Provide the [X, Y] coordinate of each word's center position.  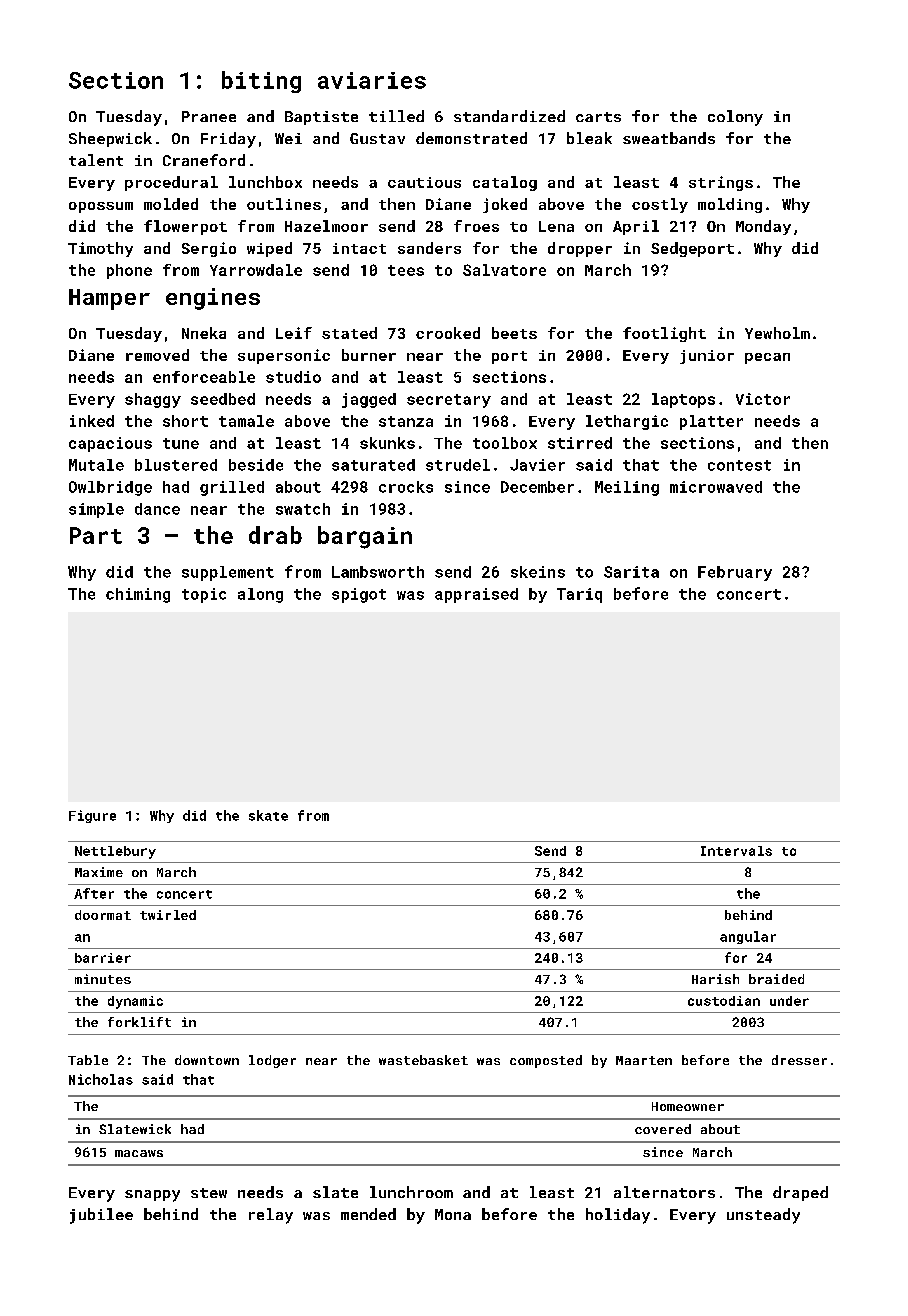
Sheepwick [110, 139]
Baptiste [321, 118]
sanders [429, 248]
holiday [618, 1216]
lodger [272, 1061]
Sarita [631, 572]
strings [721, 183]
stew [209, 1193]
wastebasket [423, 1060]
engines [213, 299]
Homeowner [688, 1106]
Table [88, 1060]
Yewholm [777, 333]
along [260, 595]
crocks [406, 487]
